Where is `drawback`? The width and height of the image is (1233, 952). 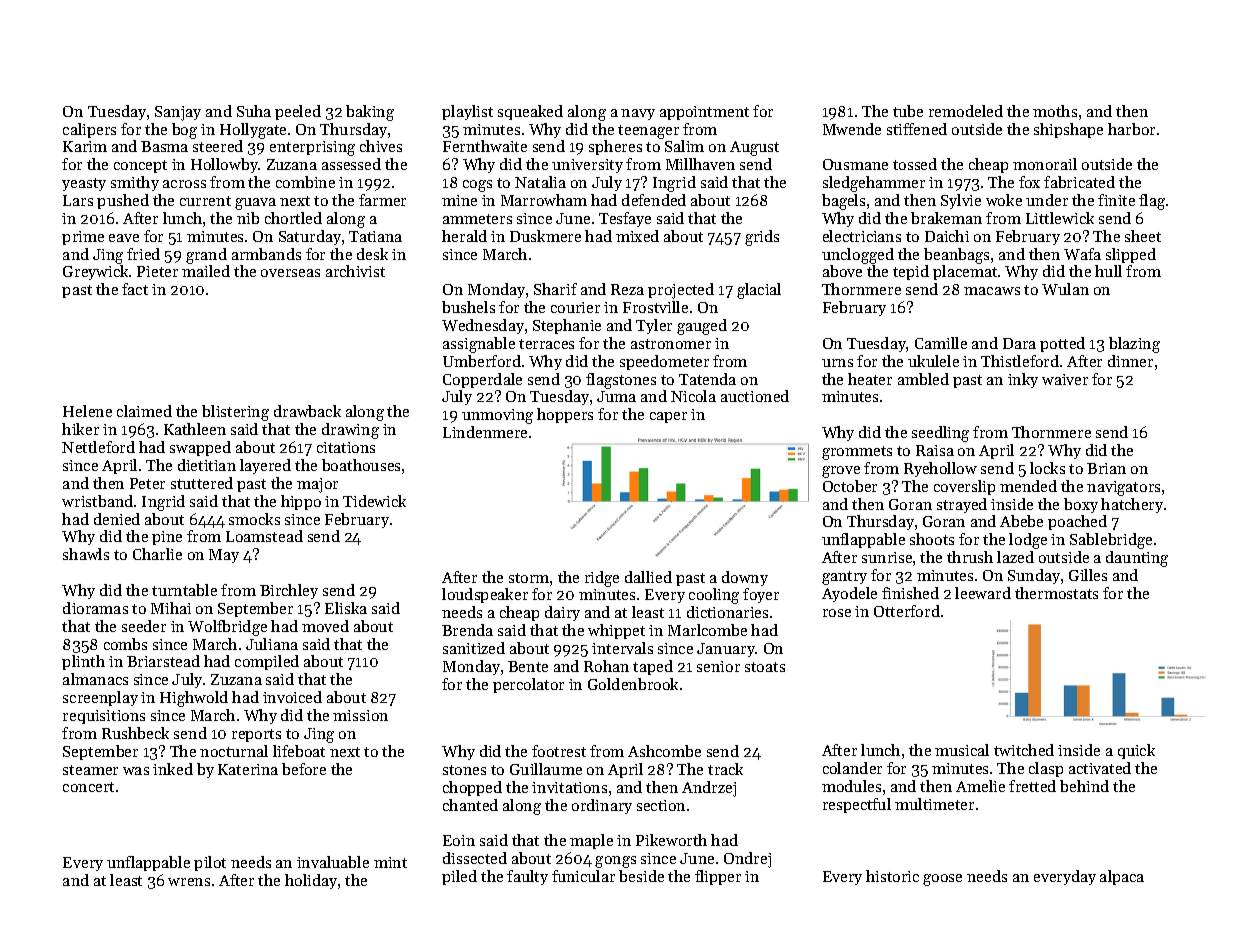
drawback is located at coordinates (307, 411).
